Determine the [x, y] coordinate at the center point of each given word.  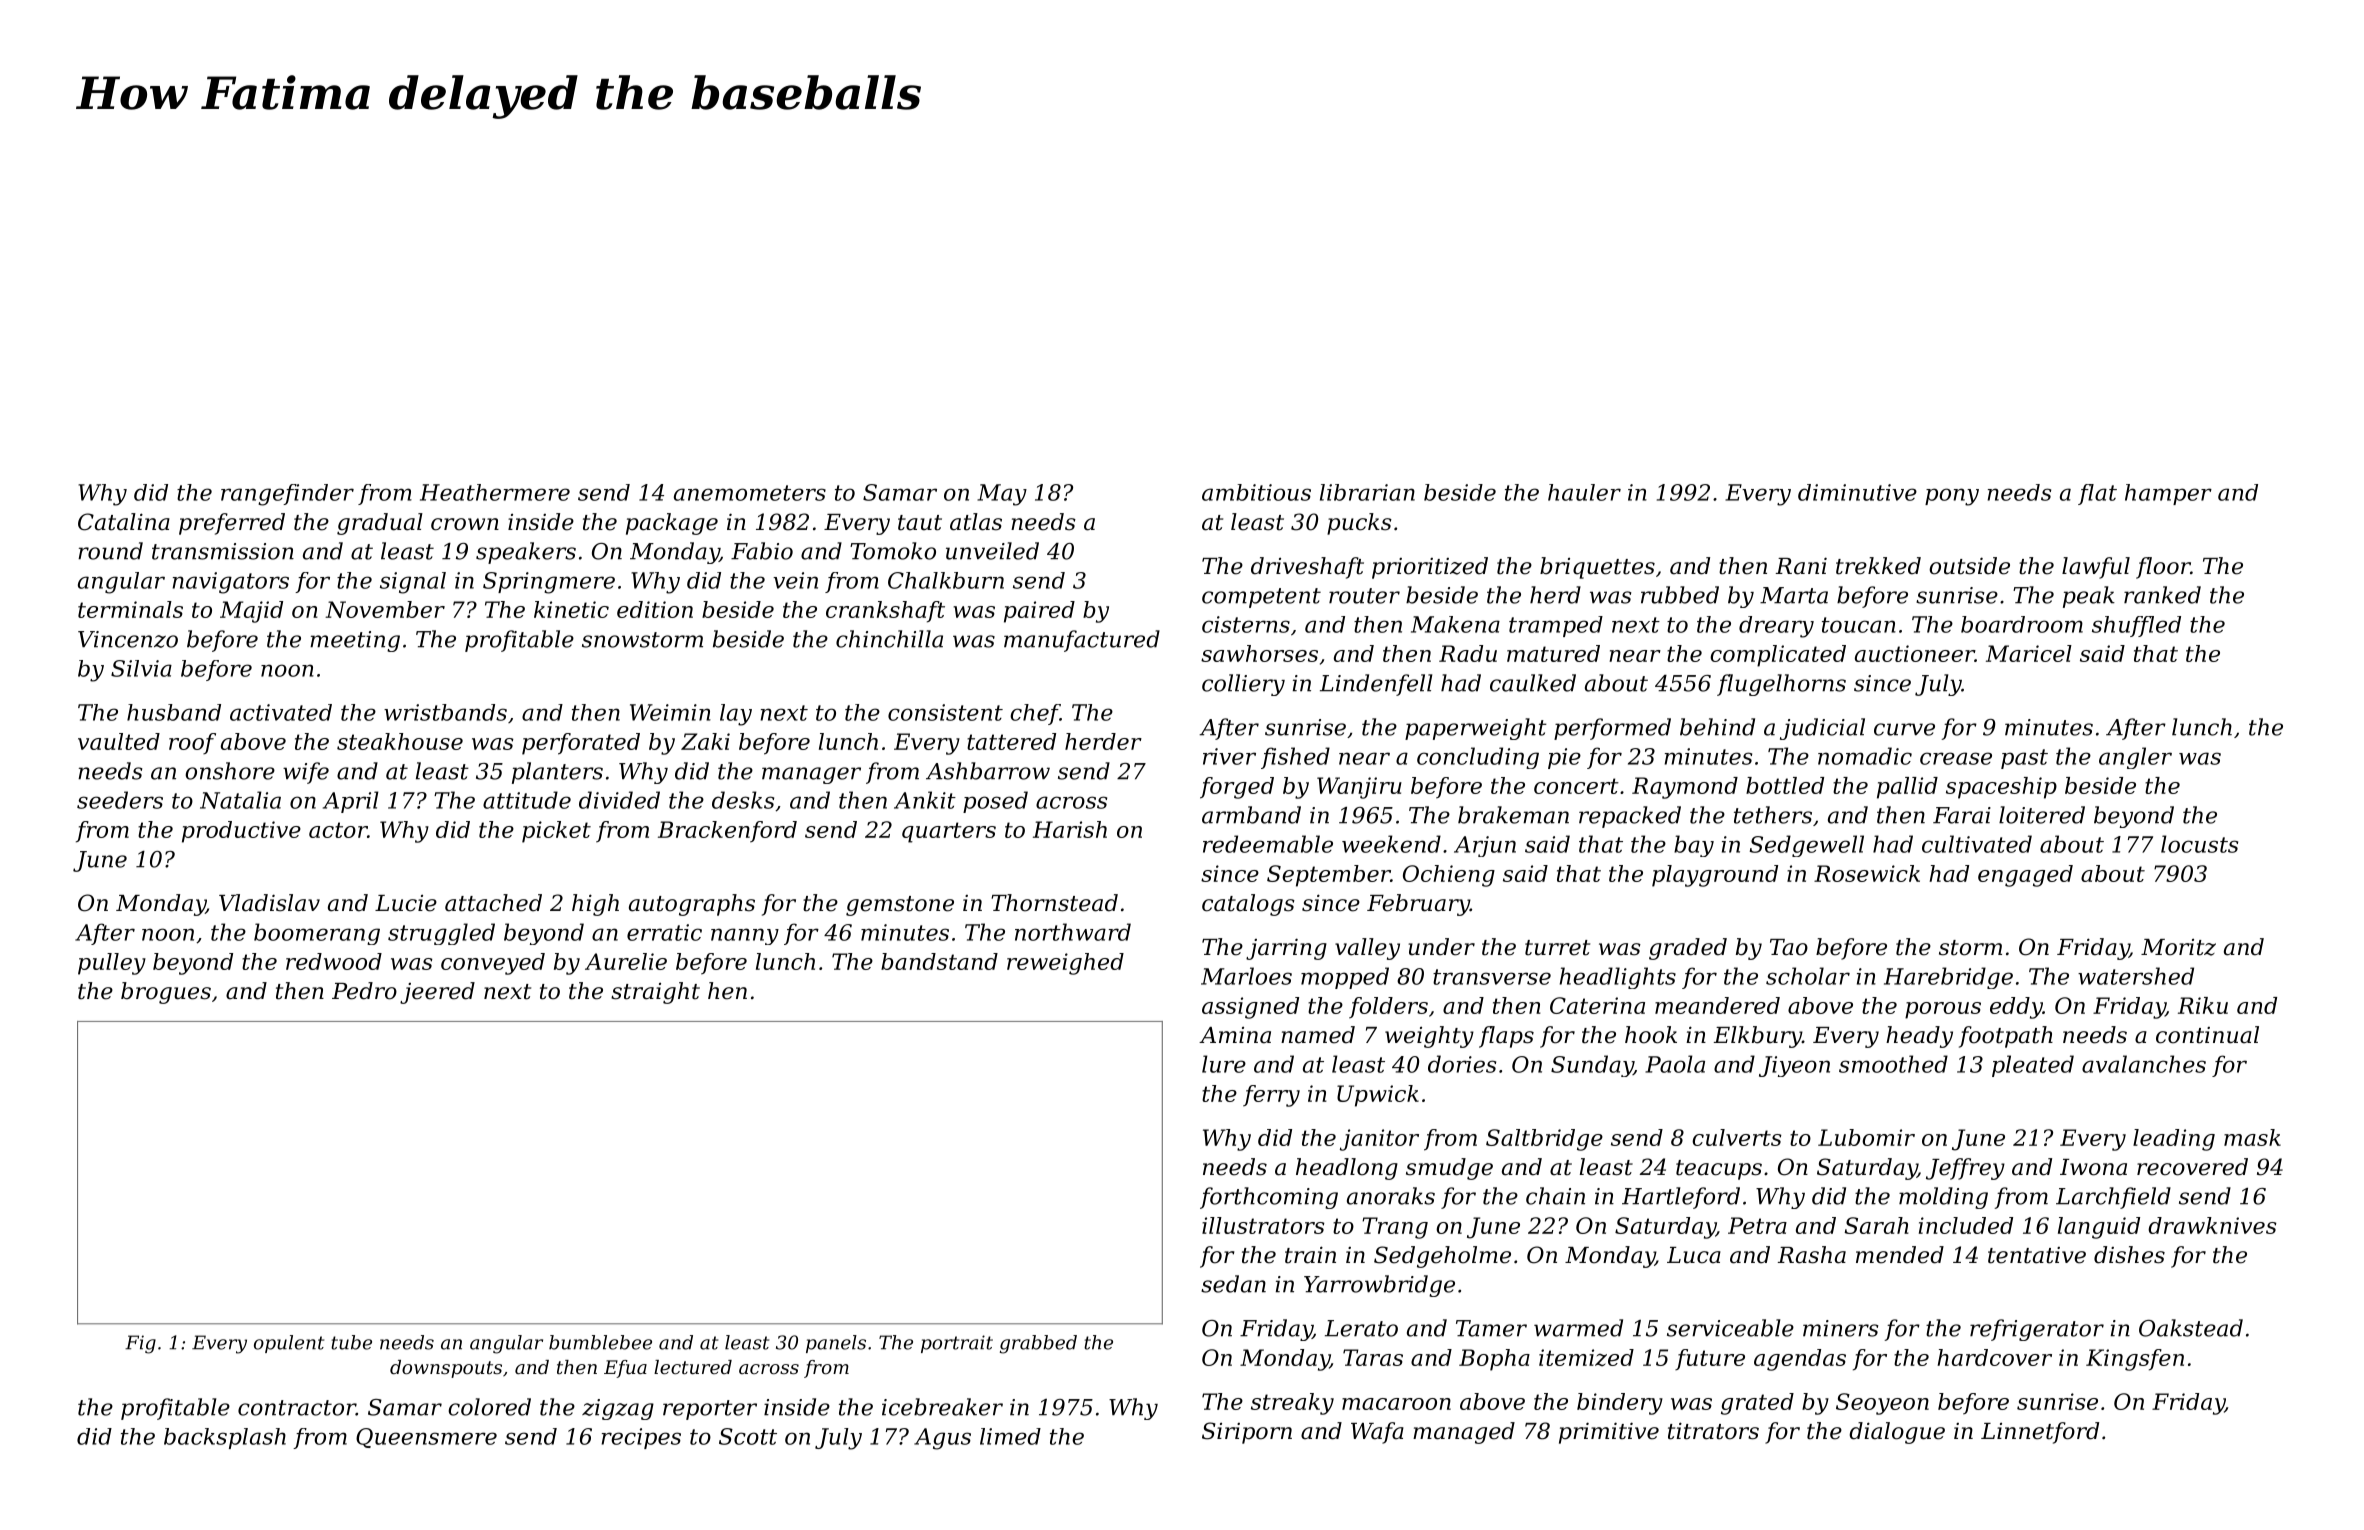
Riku [2203, 1005]
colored [489, 1407]
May [1002, 495]
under [1441, 947]
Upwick [1378, 1096]
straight [655, 993]
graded [1688, 949]
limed [1010, 1436]
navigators [231, 583]
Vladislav [269, 903]
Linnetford [2040, 1433]
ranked [2162, 595]
